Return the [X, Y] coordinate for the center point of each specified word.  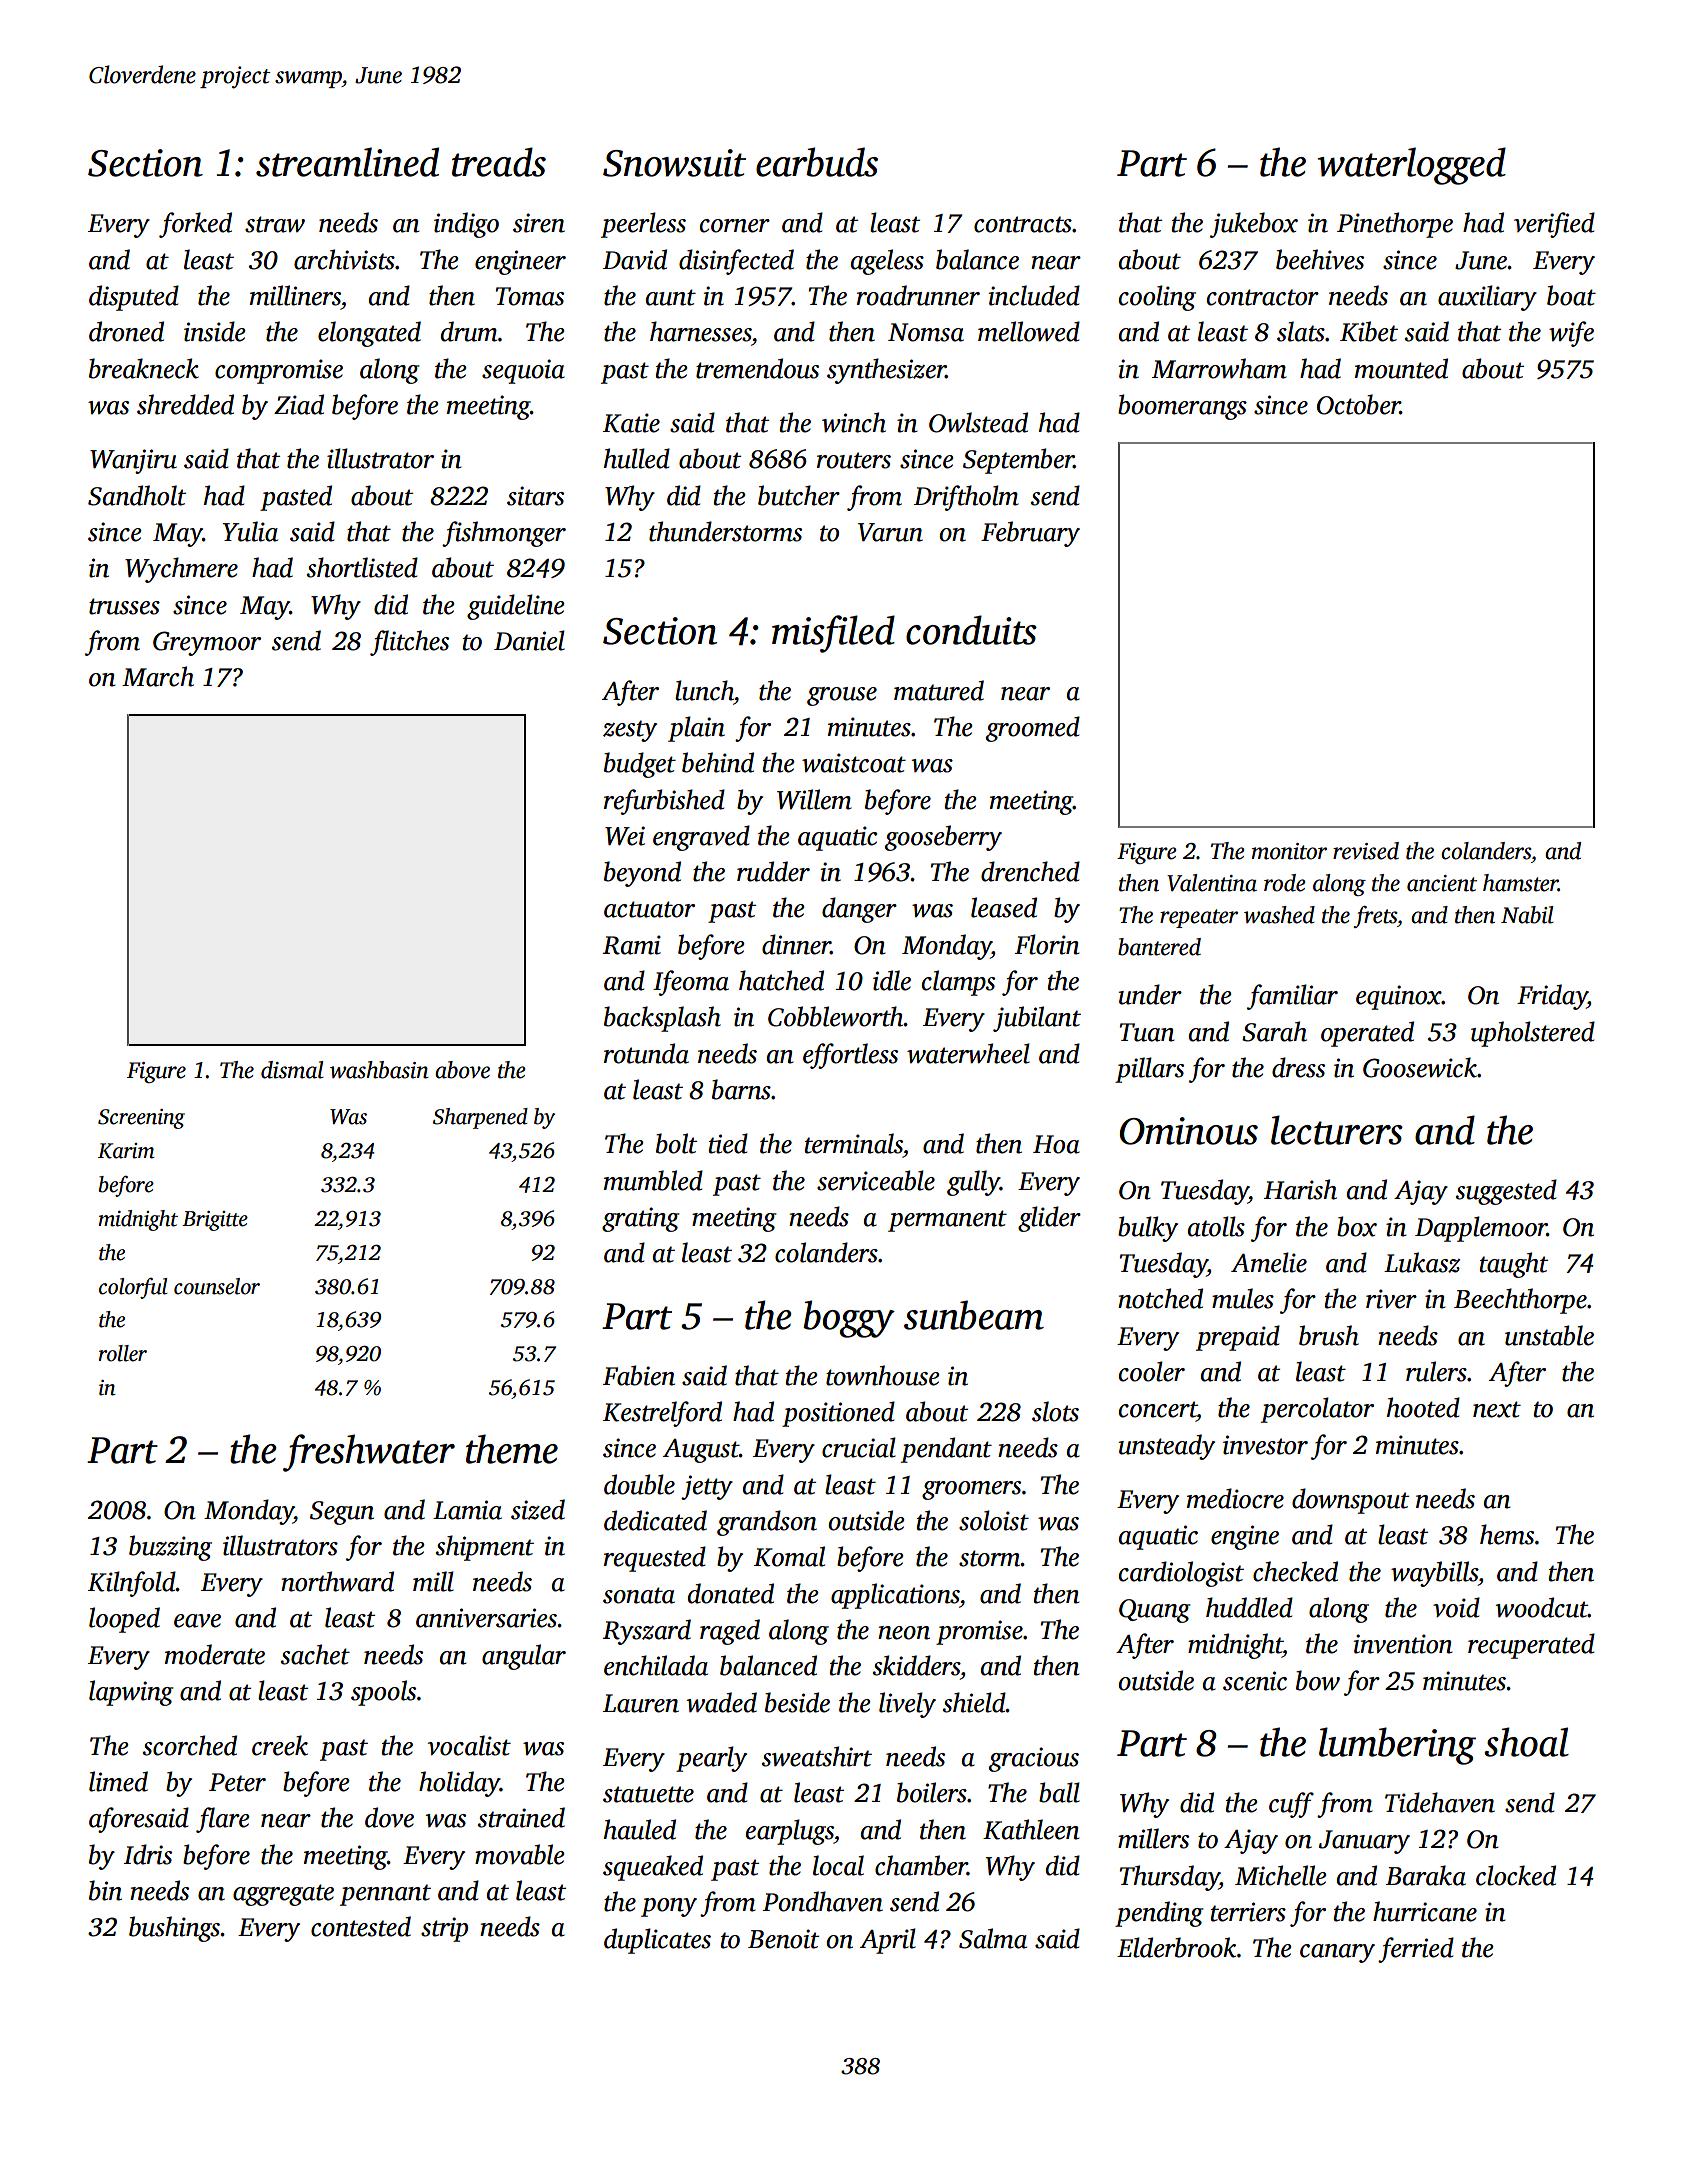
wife [1571, 334]
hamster [1520, 883]
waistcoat [854, 763]
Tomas [530, 296]
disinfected [736, 262]
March [158, 676]
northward [337, 1581]
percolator [1317, 1410]
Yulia [250, 531]
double [639, 1484]
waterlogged [1412, 166]
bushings [175, 1929]
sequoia [523, 371]
